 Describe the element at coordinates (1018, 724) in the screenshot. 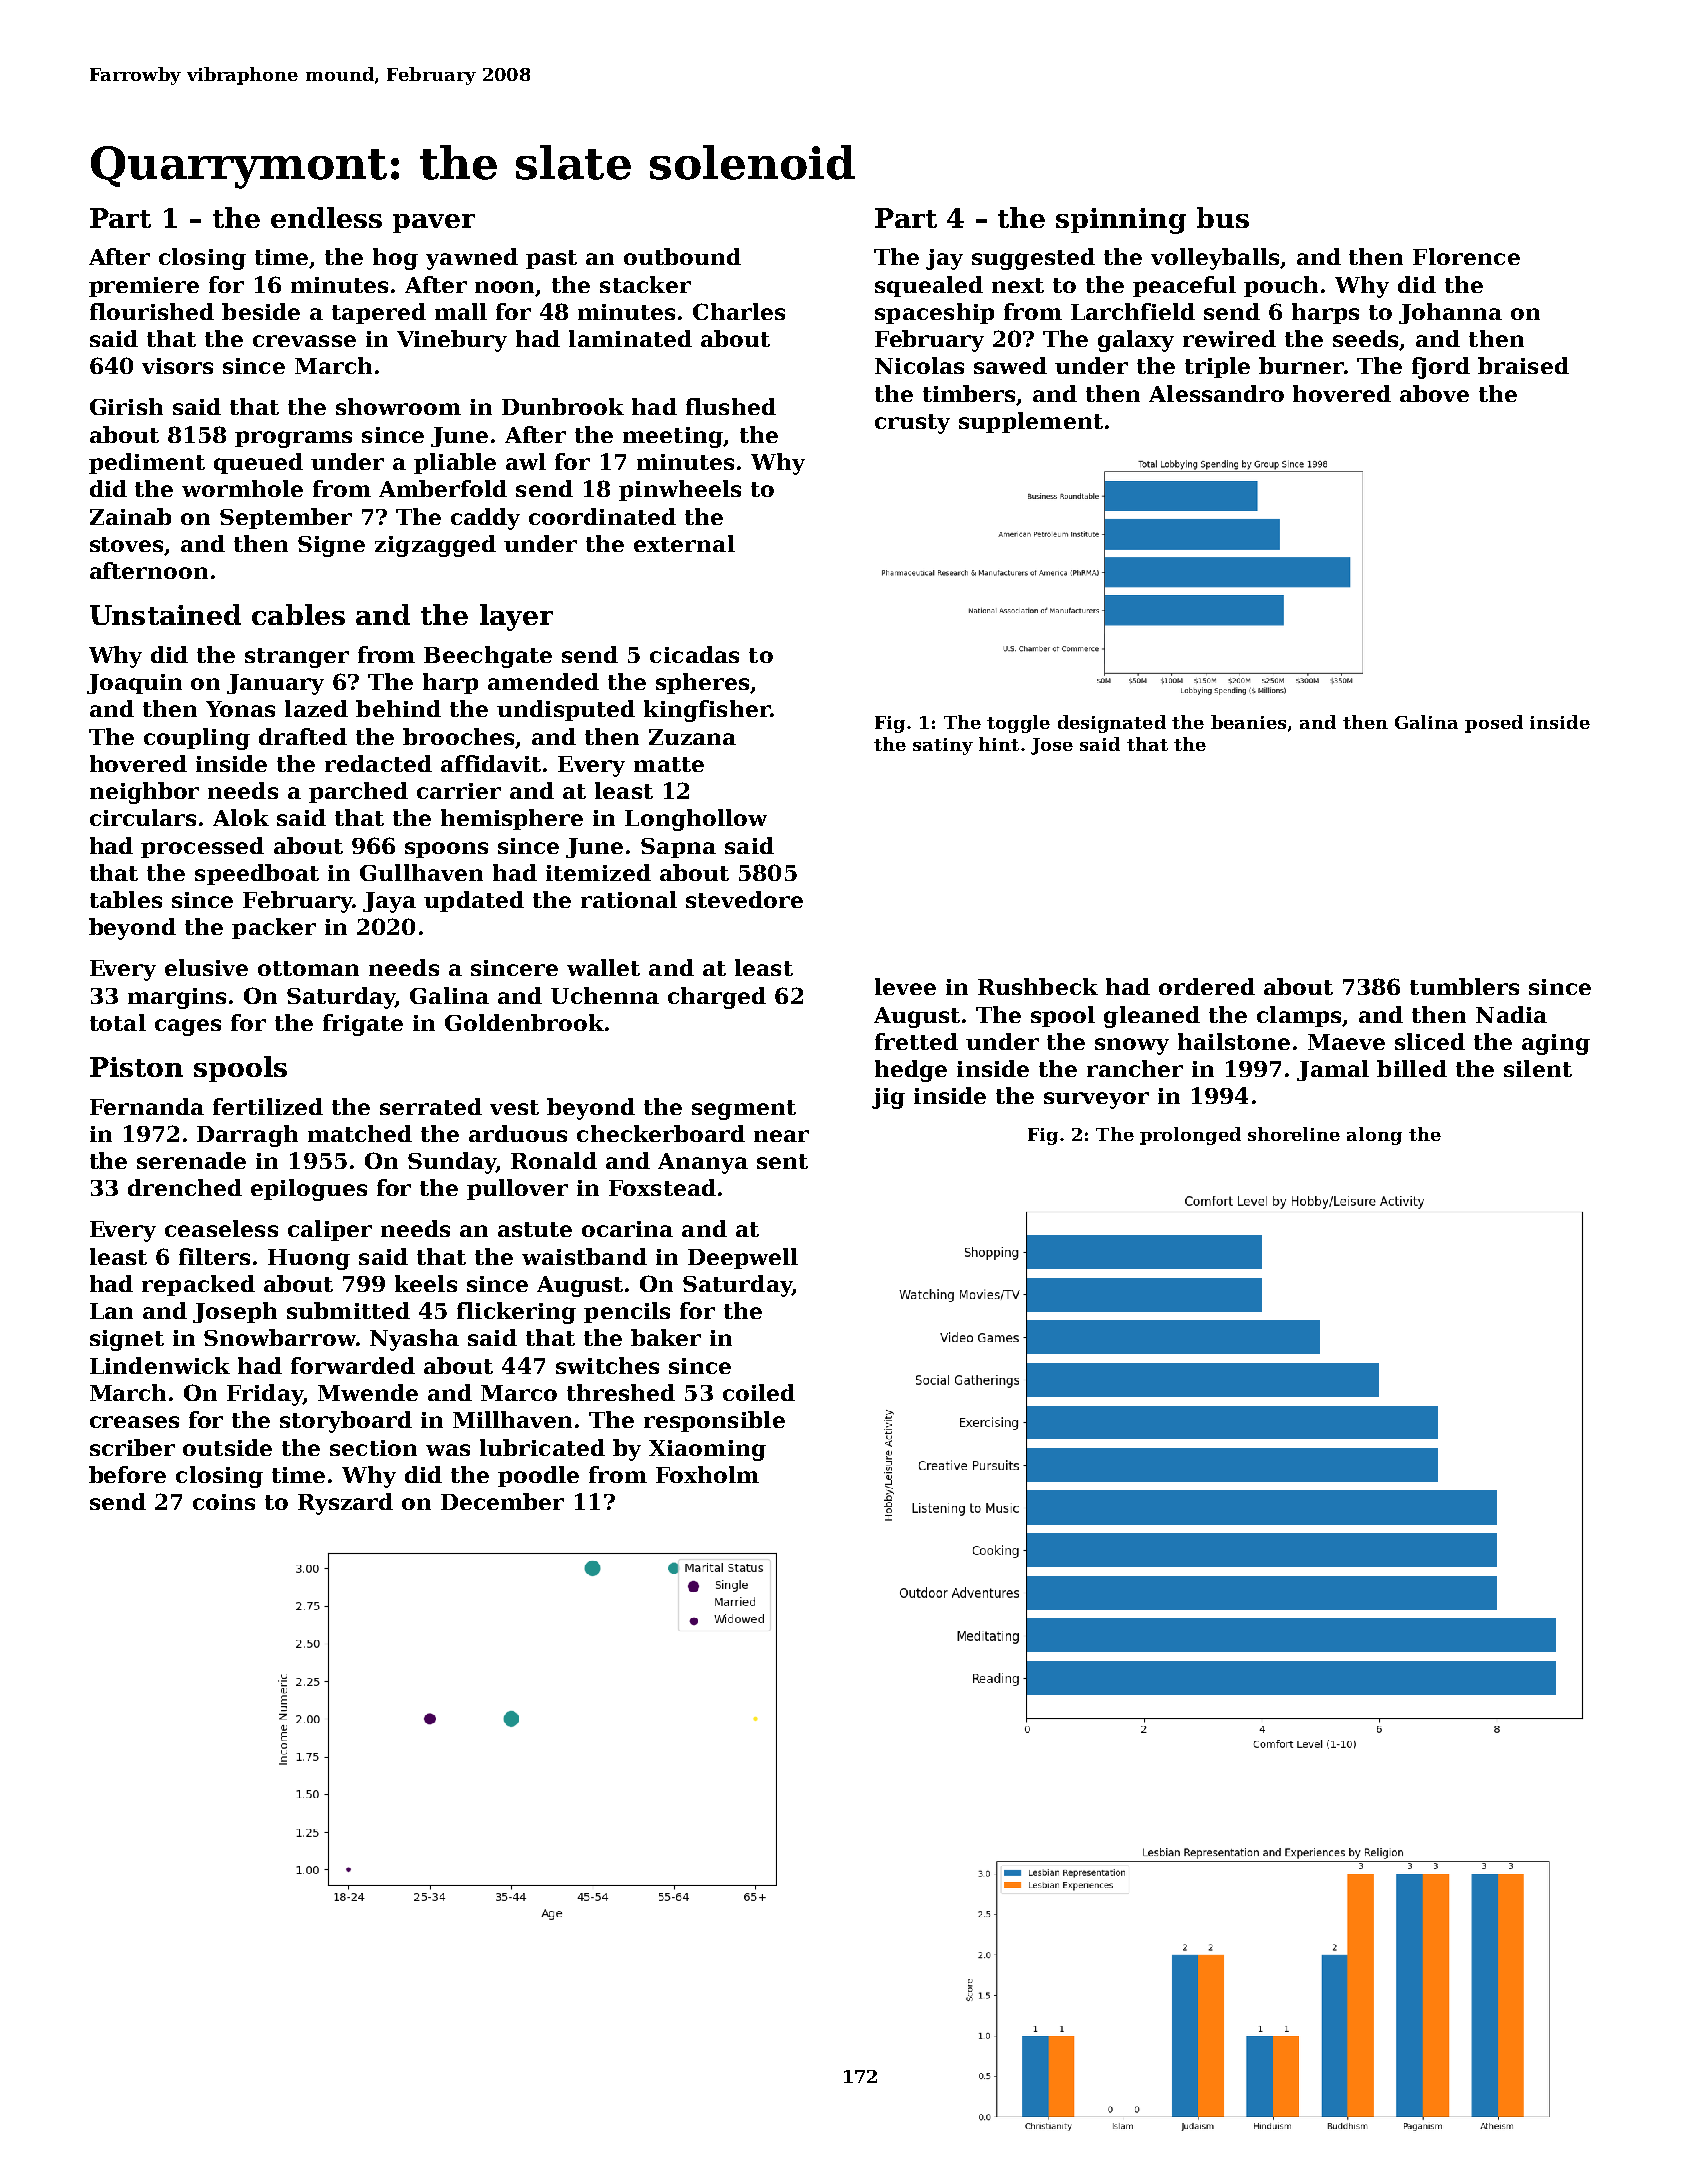

I see `toggle` at that location.
